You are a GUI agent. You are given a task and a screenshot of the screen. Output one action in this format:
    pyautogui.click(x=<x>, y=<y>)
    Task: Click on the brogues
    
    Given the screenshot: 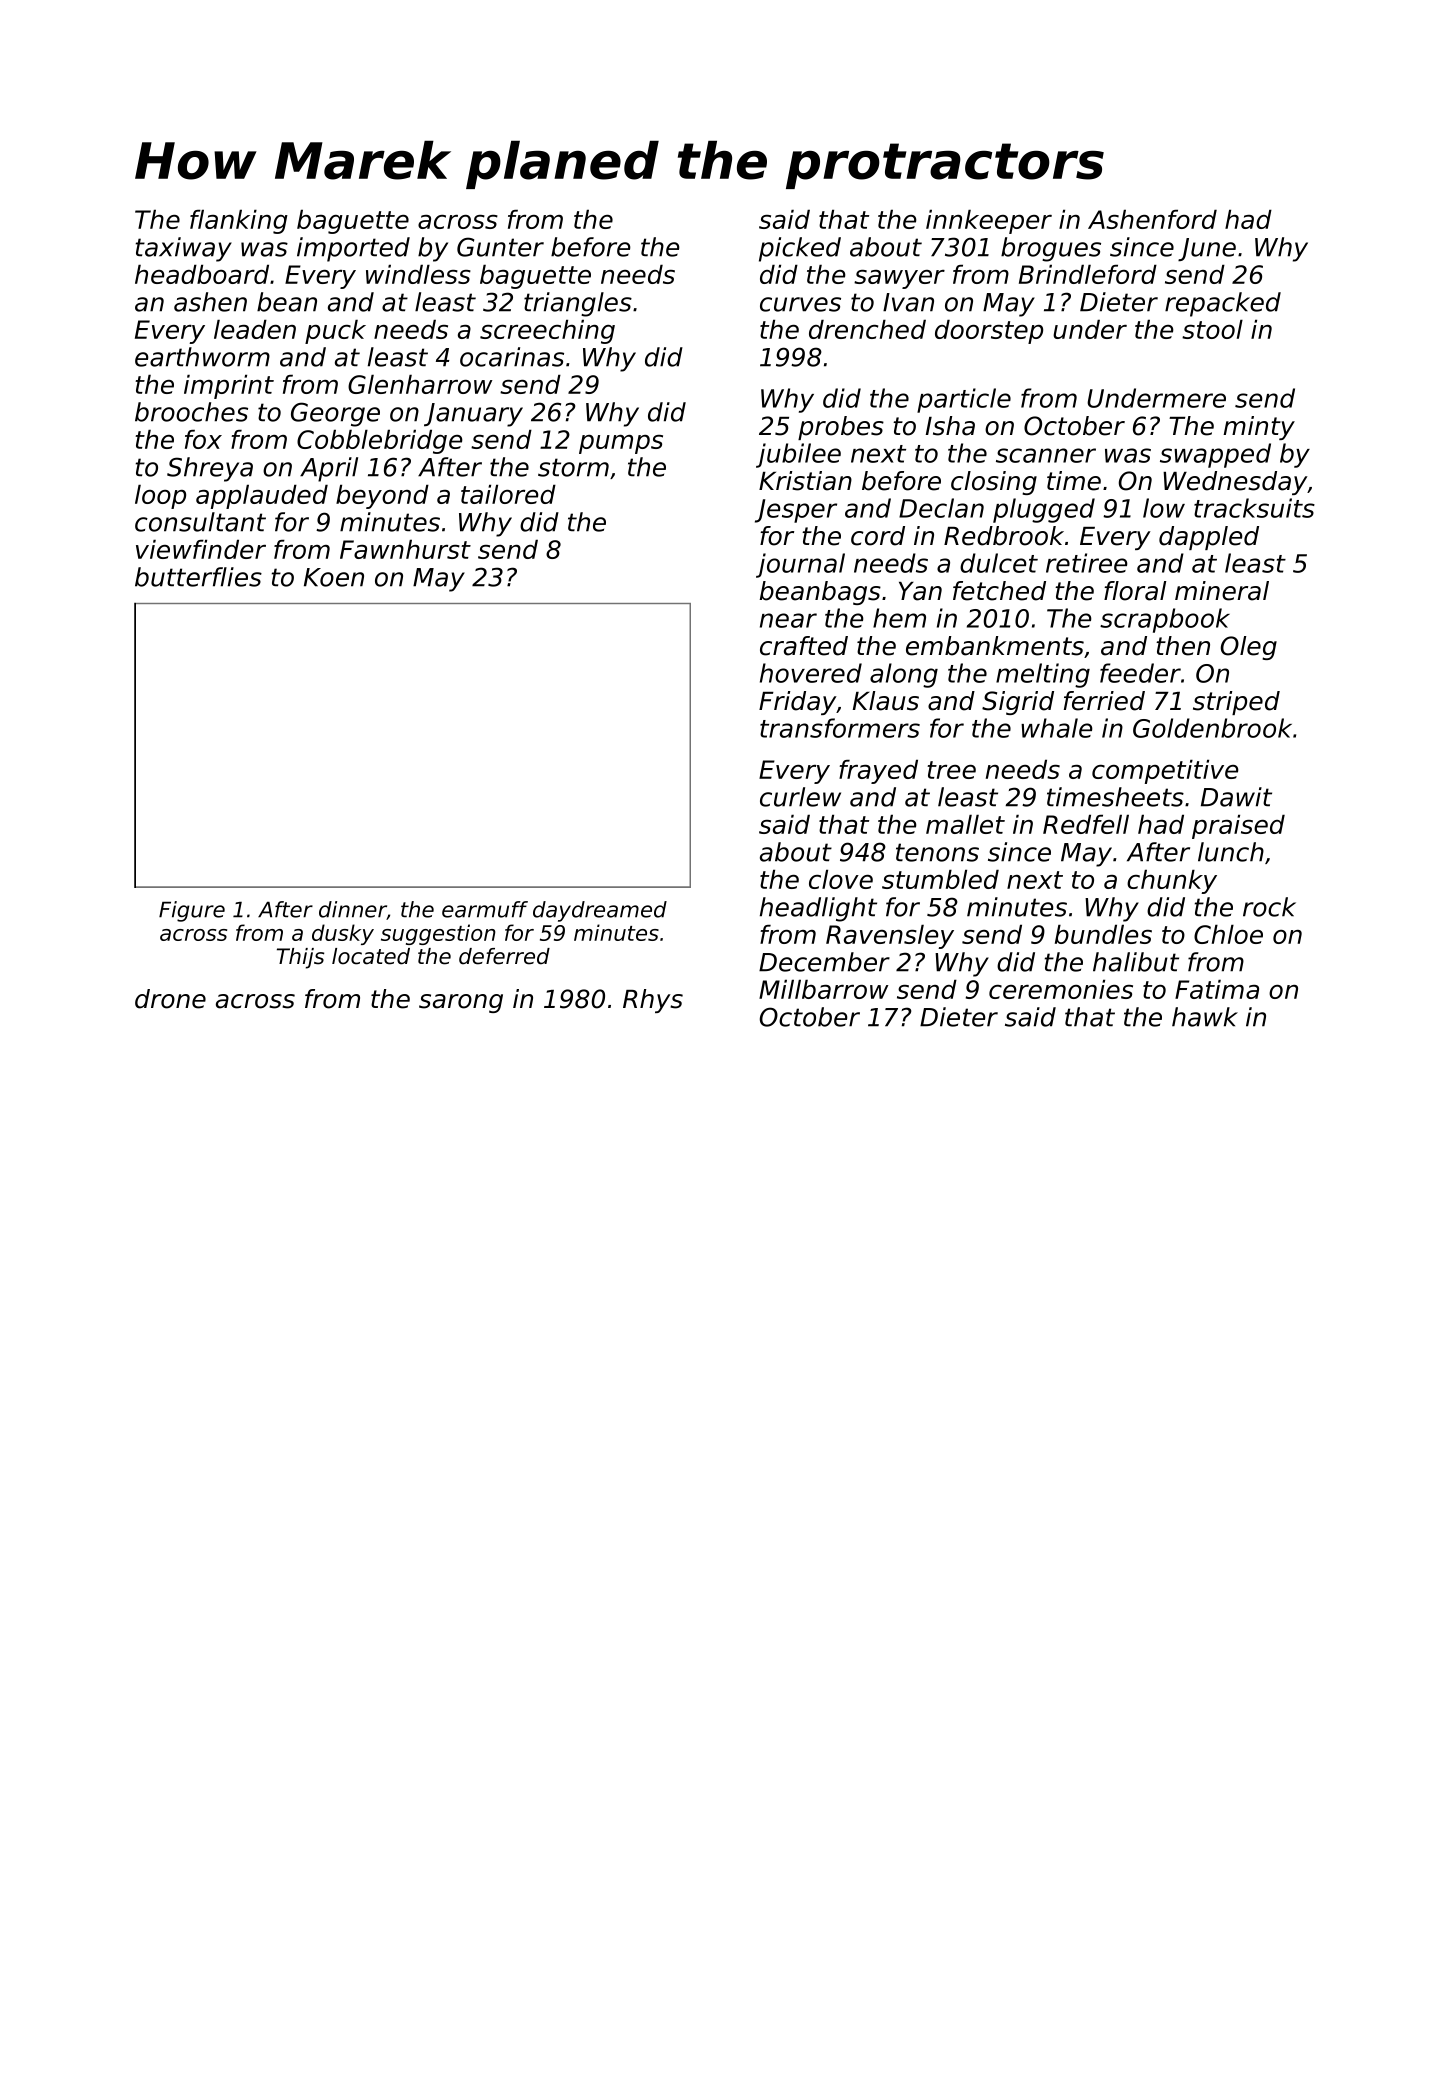 What is the action you would take?
    pyautogui.click(x=1051, y=249)
